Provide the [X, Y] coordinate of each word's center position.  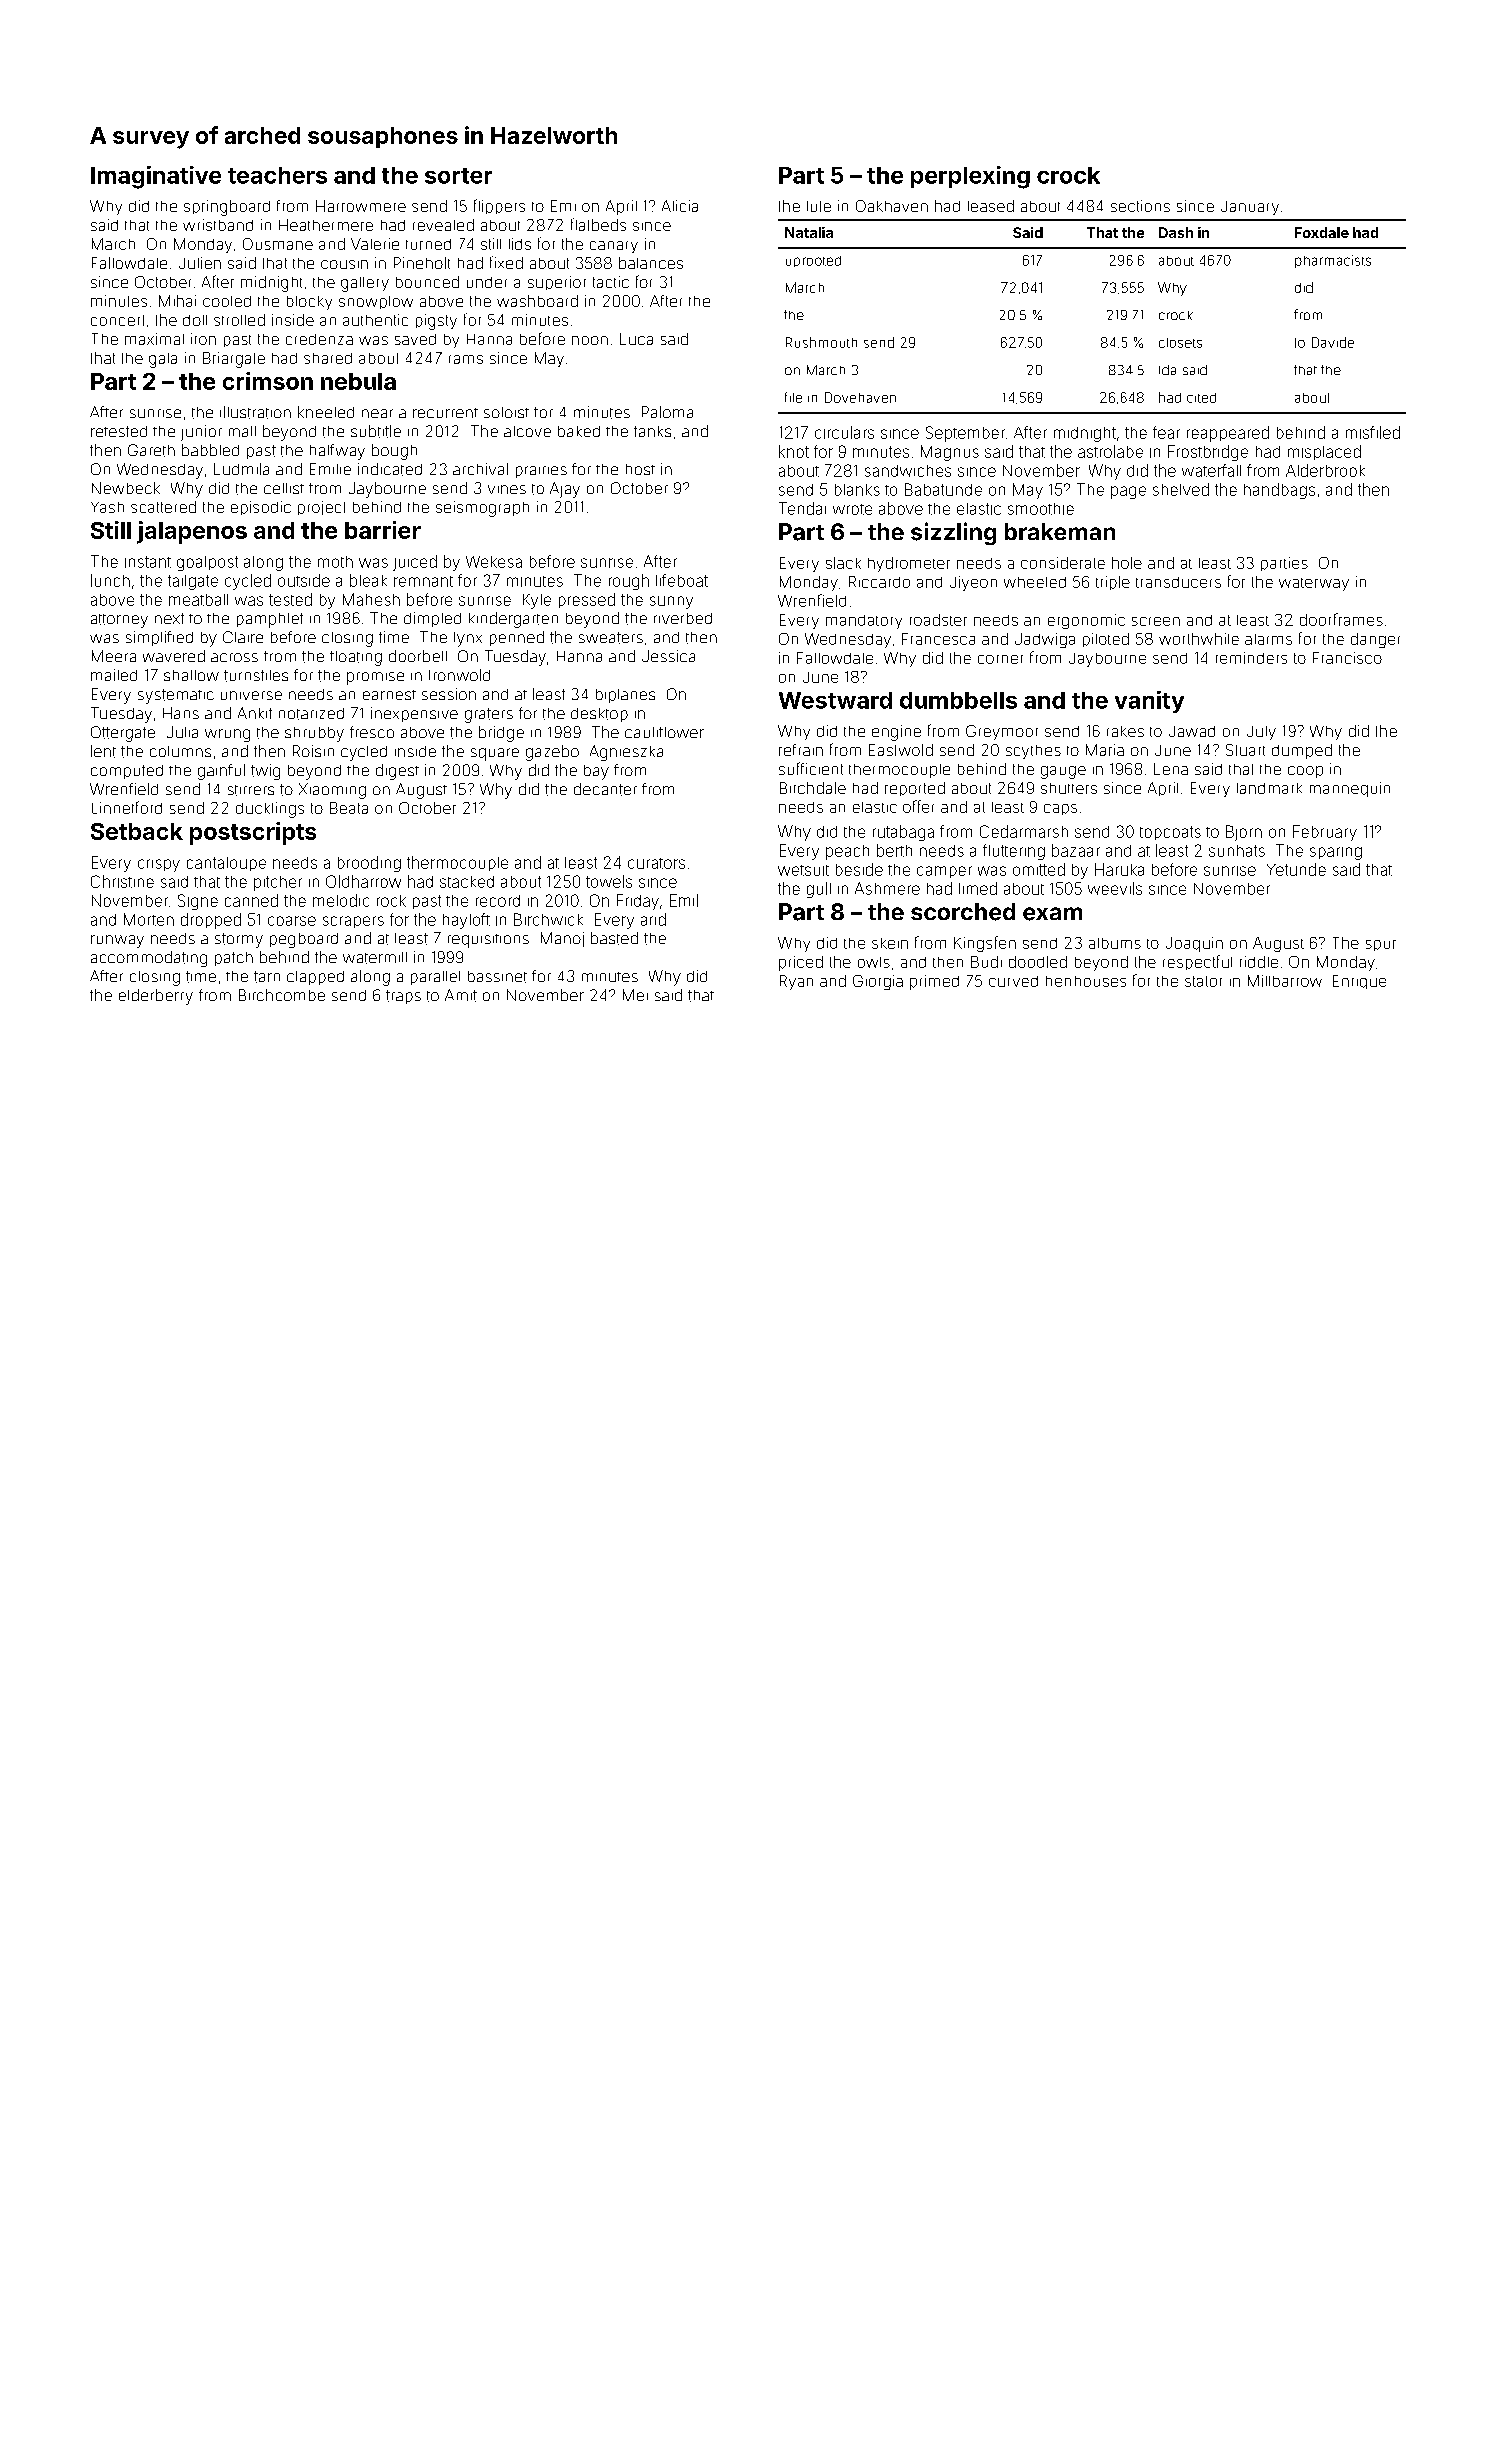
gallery [365, 284]
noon [590, 340]
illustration [255, 412]
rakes [1125, 731]
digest [397, 772]
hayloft [466, 921]
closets [1180, 343]
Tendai [802, 508]
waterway [1314, 584]
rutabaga [903, 833]
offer [918, 806]
